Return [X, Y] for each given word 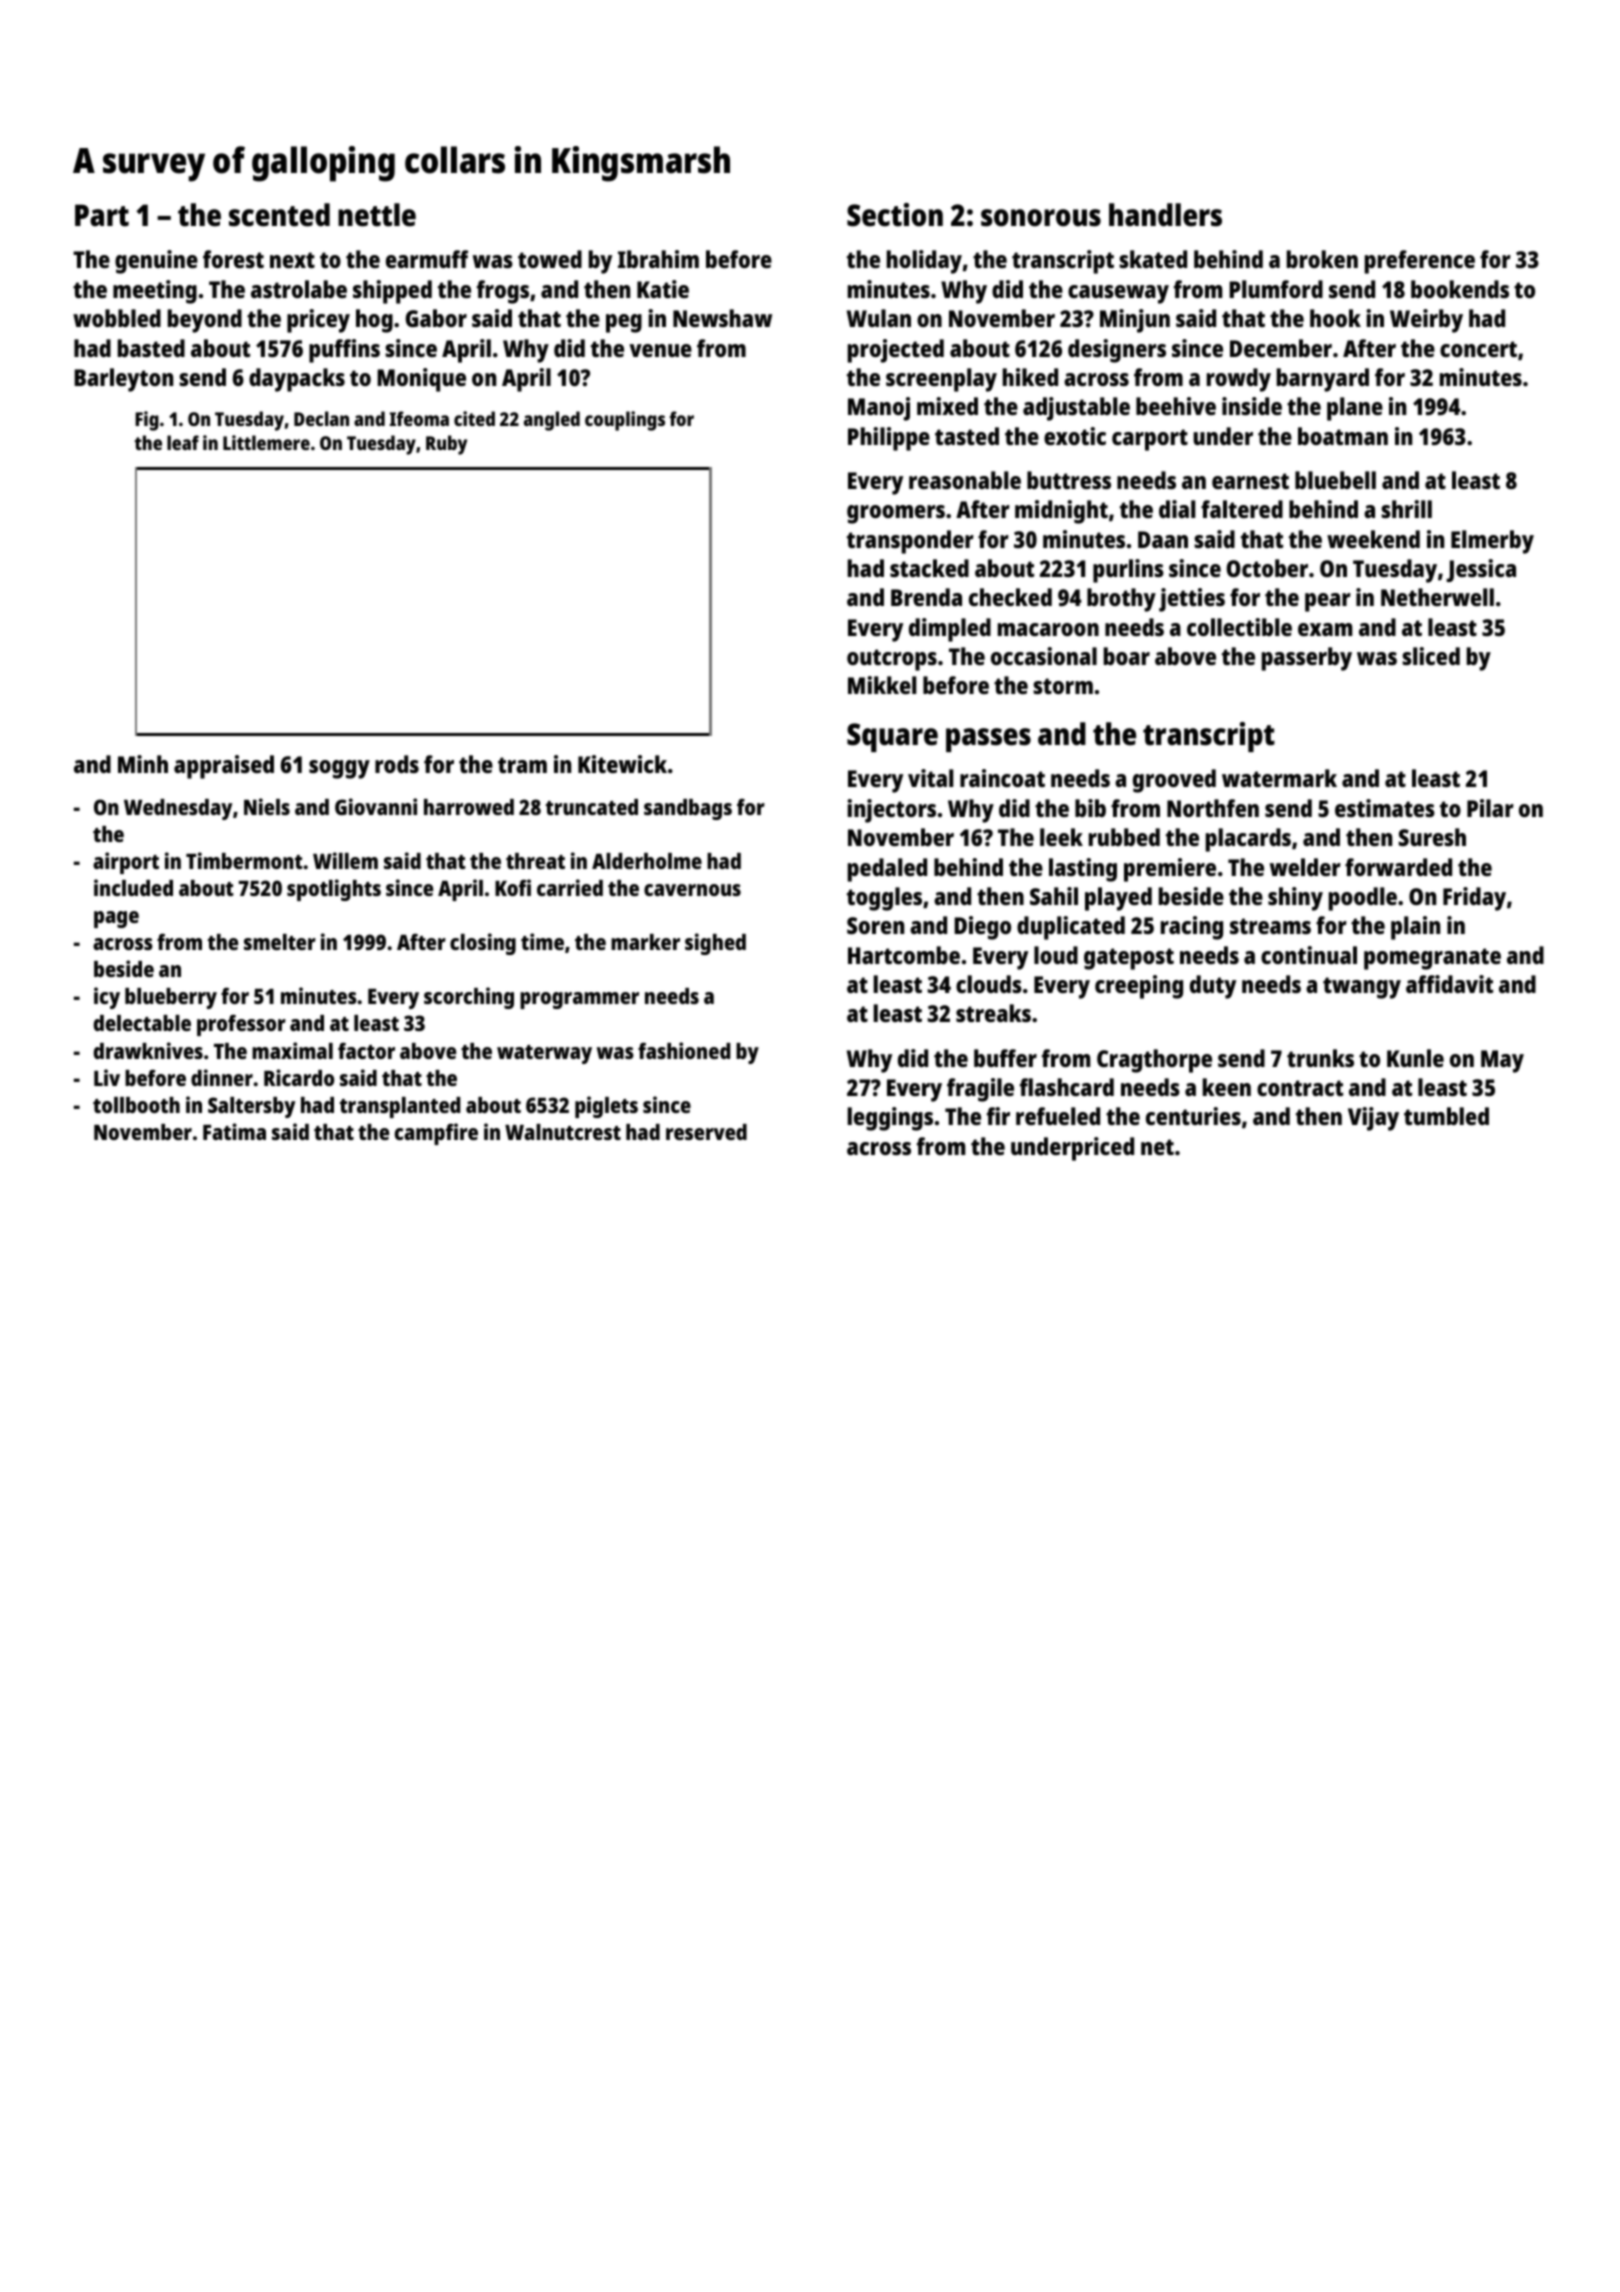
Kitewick [622, 764]
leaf [183, 442]
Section [895, 215]
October [1267, 568]
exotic [1075, 436]
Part [102, 215]
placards [1248, 840]
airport [126, 863]
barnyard [1323, 380]
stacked [929, 568]
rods [397, 764]
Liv [107, 1077]
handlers [1165, 215]
